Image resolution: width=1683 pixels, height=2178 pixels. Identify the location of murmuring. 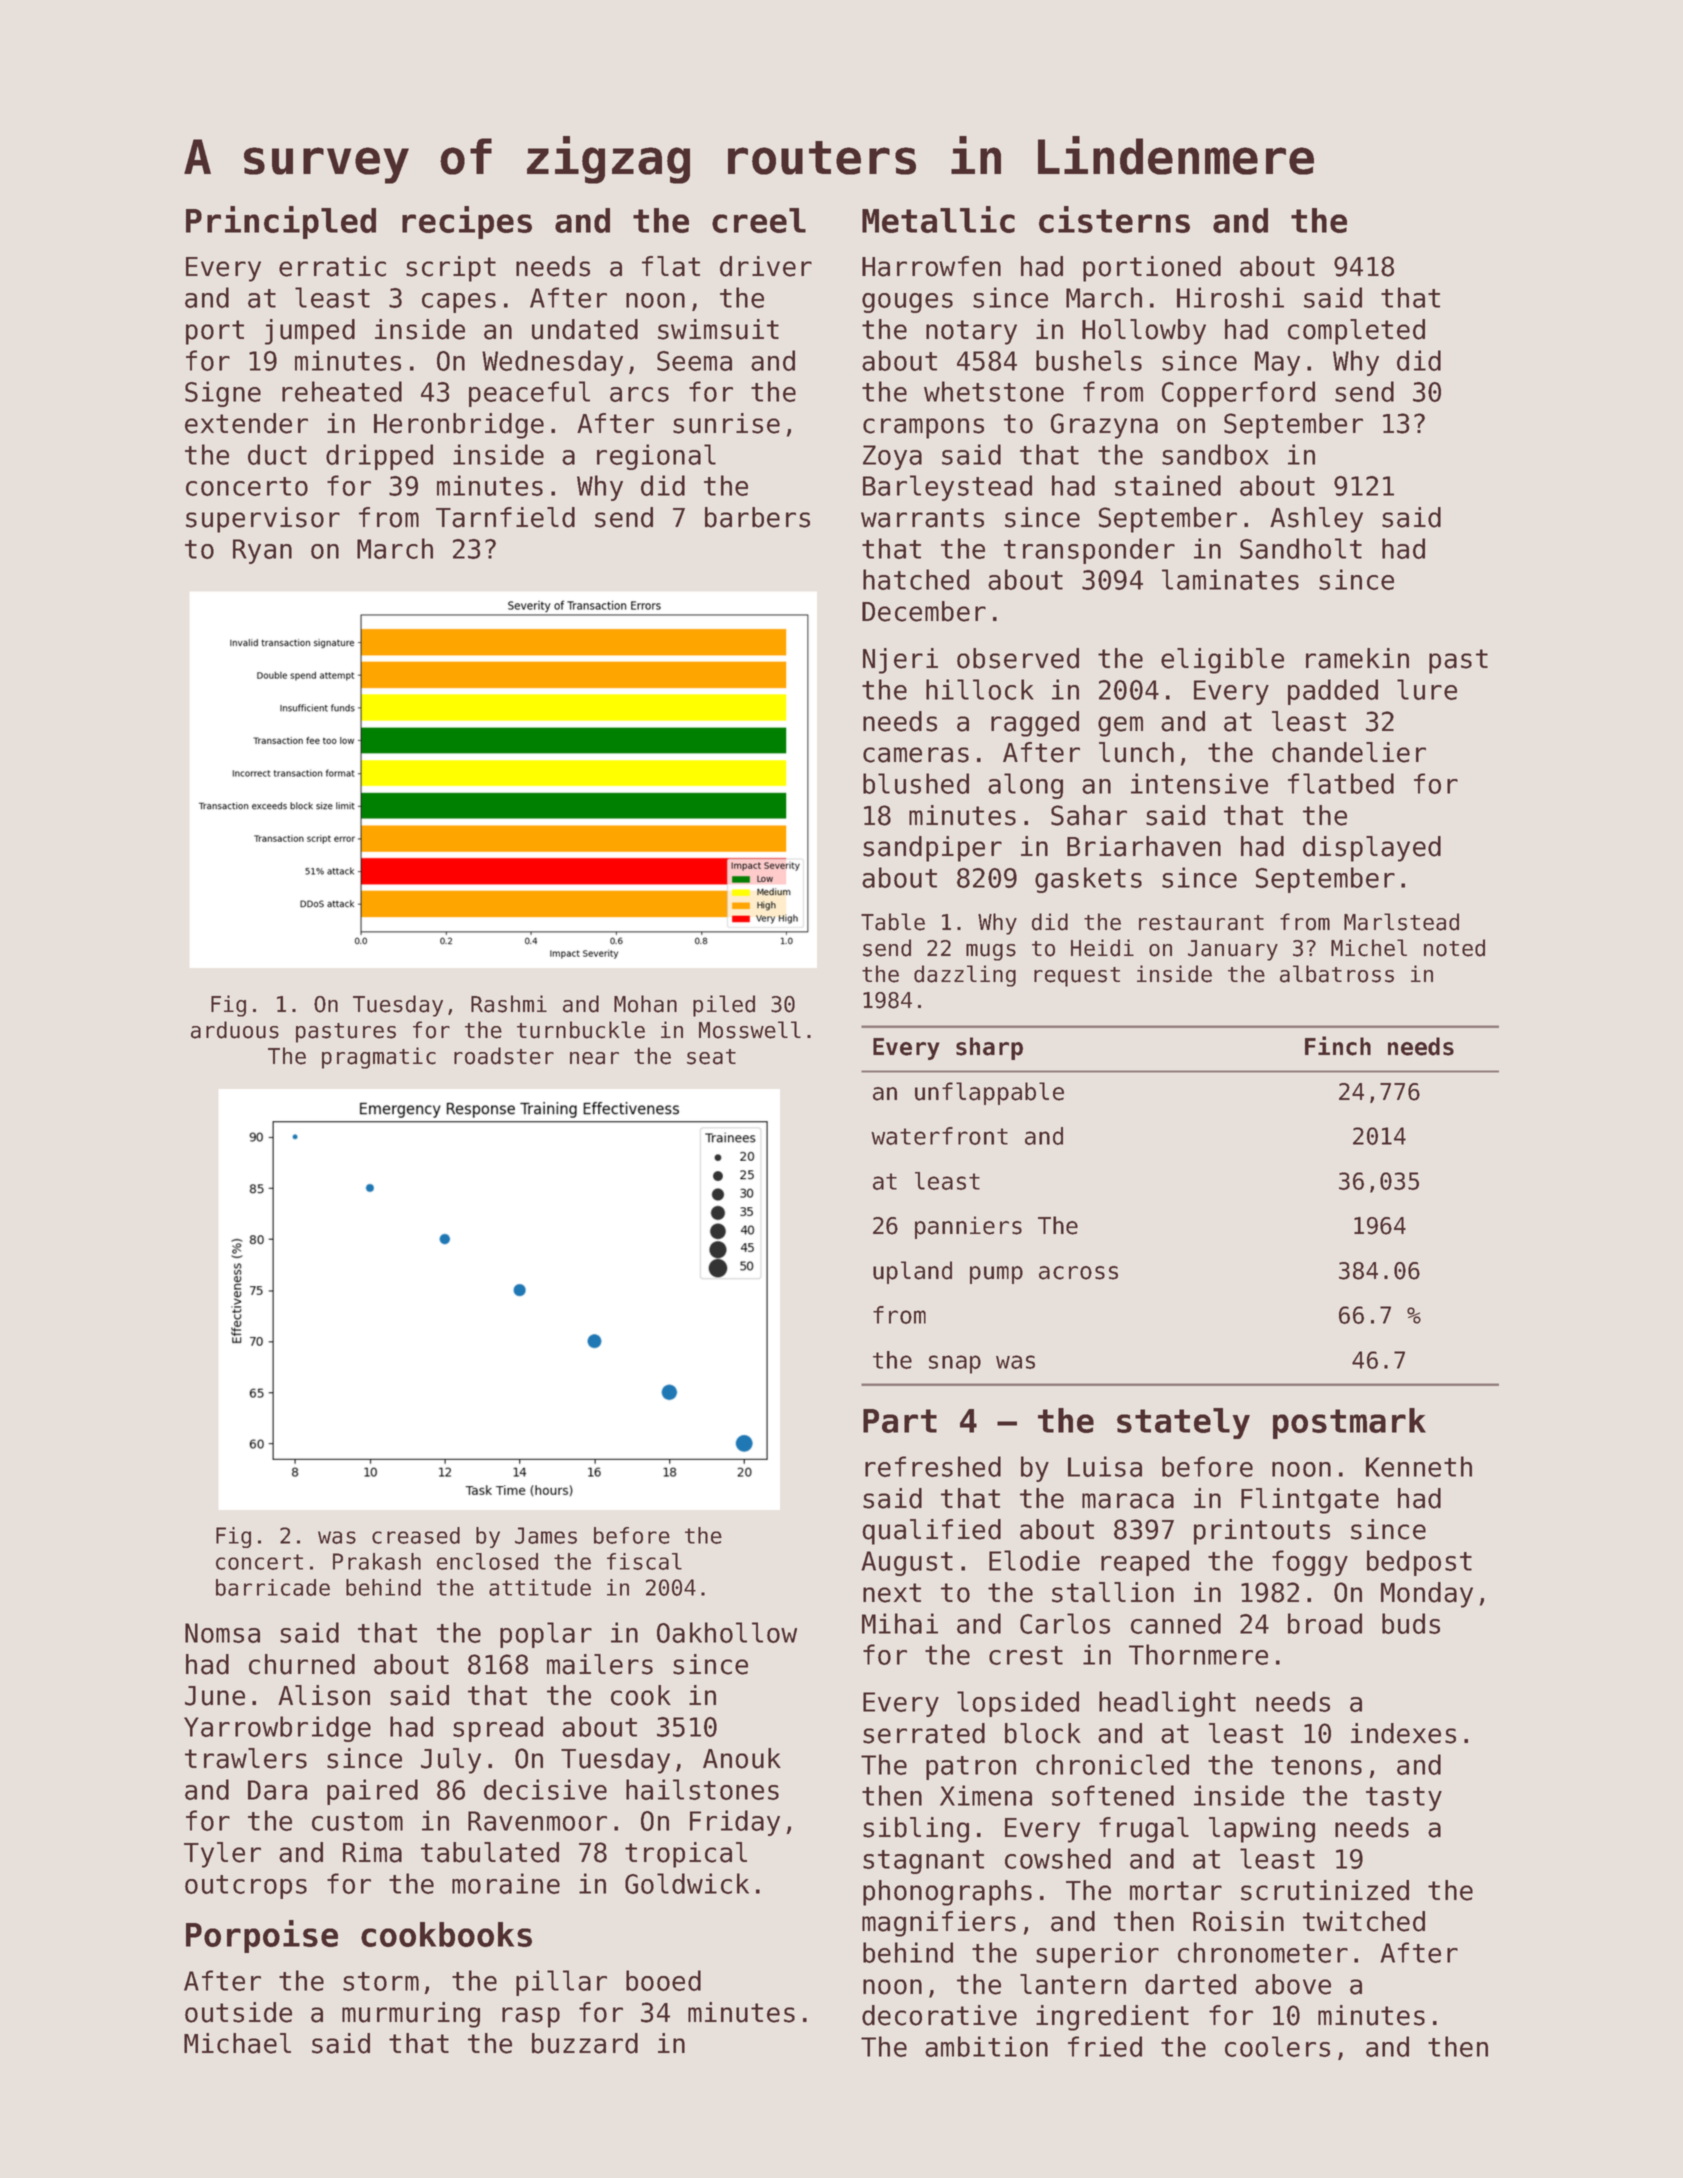
(411, 2015).
